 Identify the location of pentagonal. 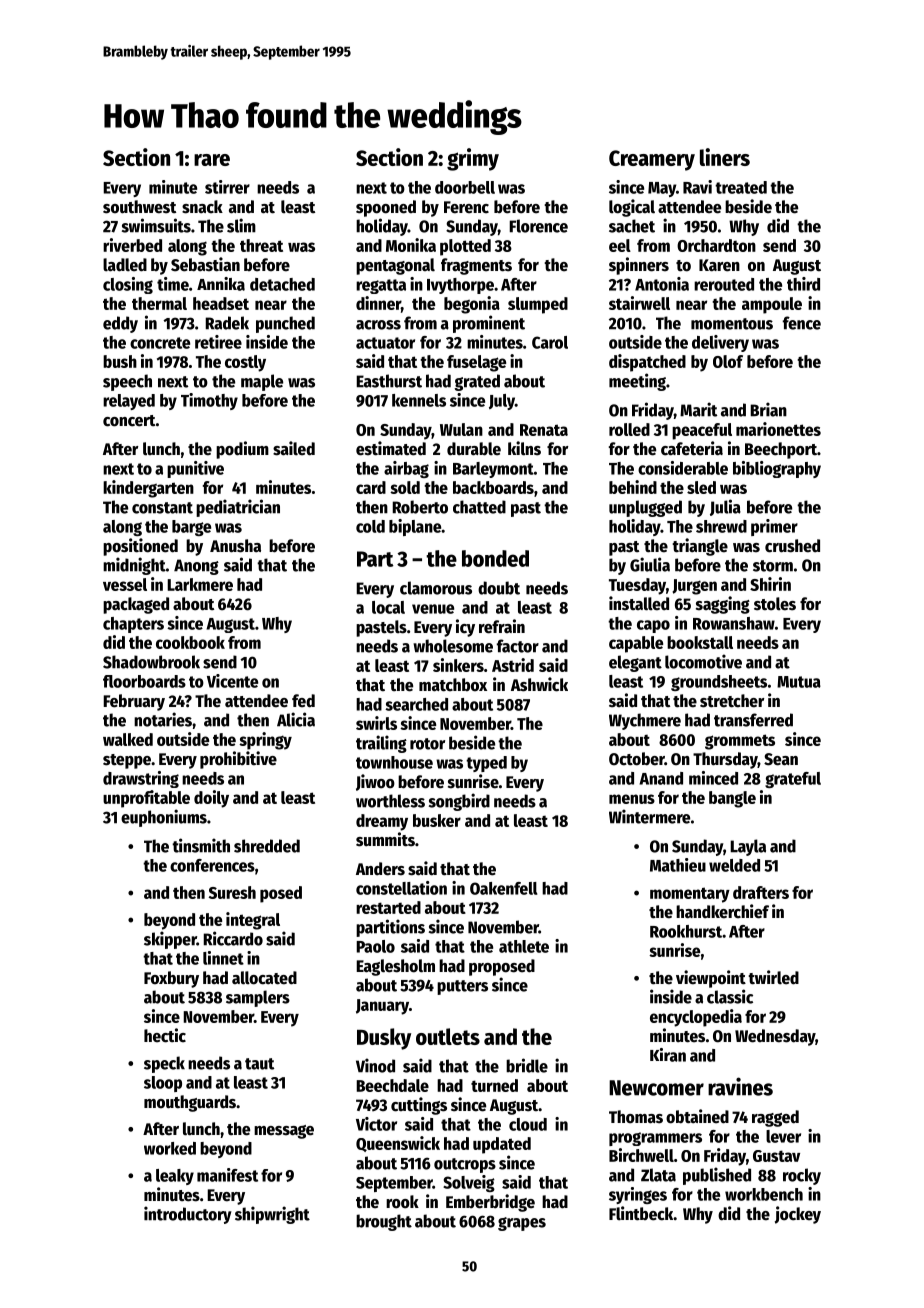
(395, 266).
